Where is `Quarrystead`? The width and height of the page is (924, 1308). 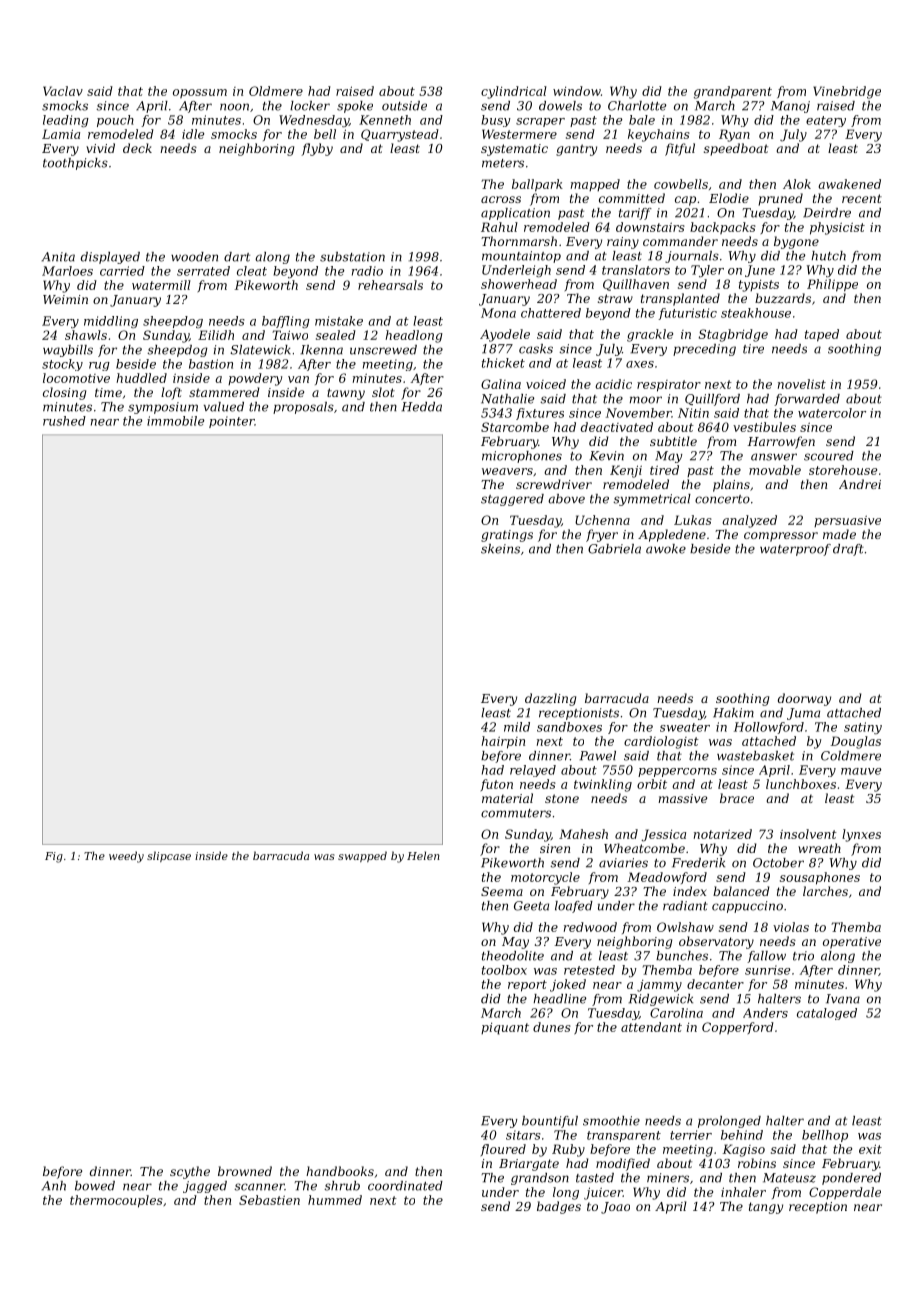 Quarrystead is located at coordinates (400, 135).
